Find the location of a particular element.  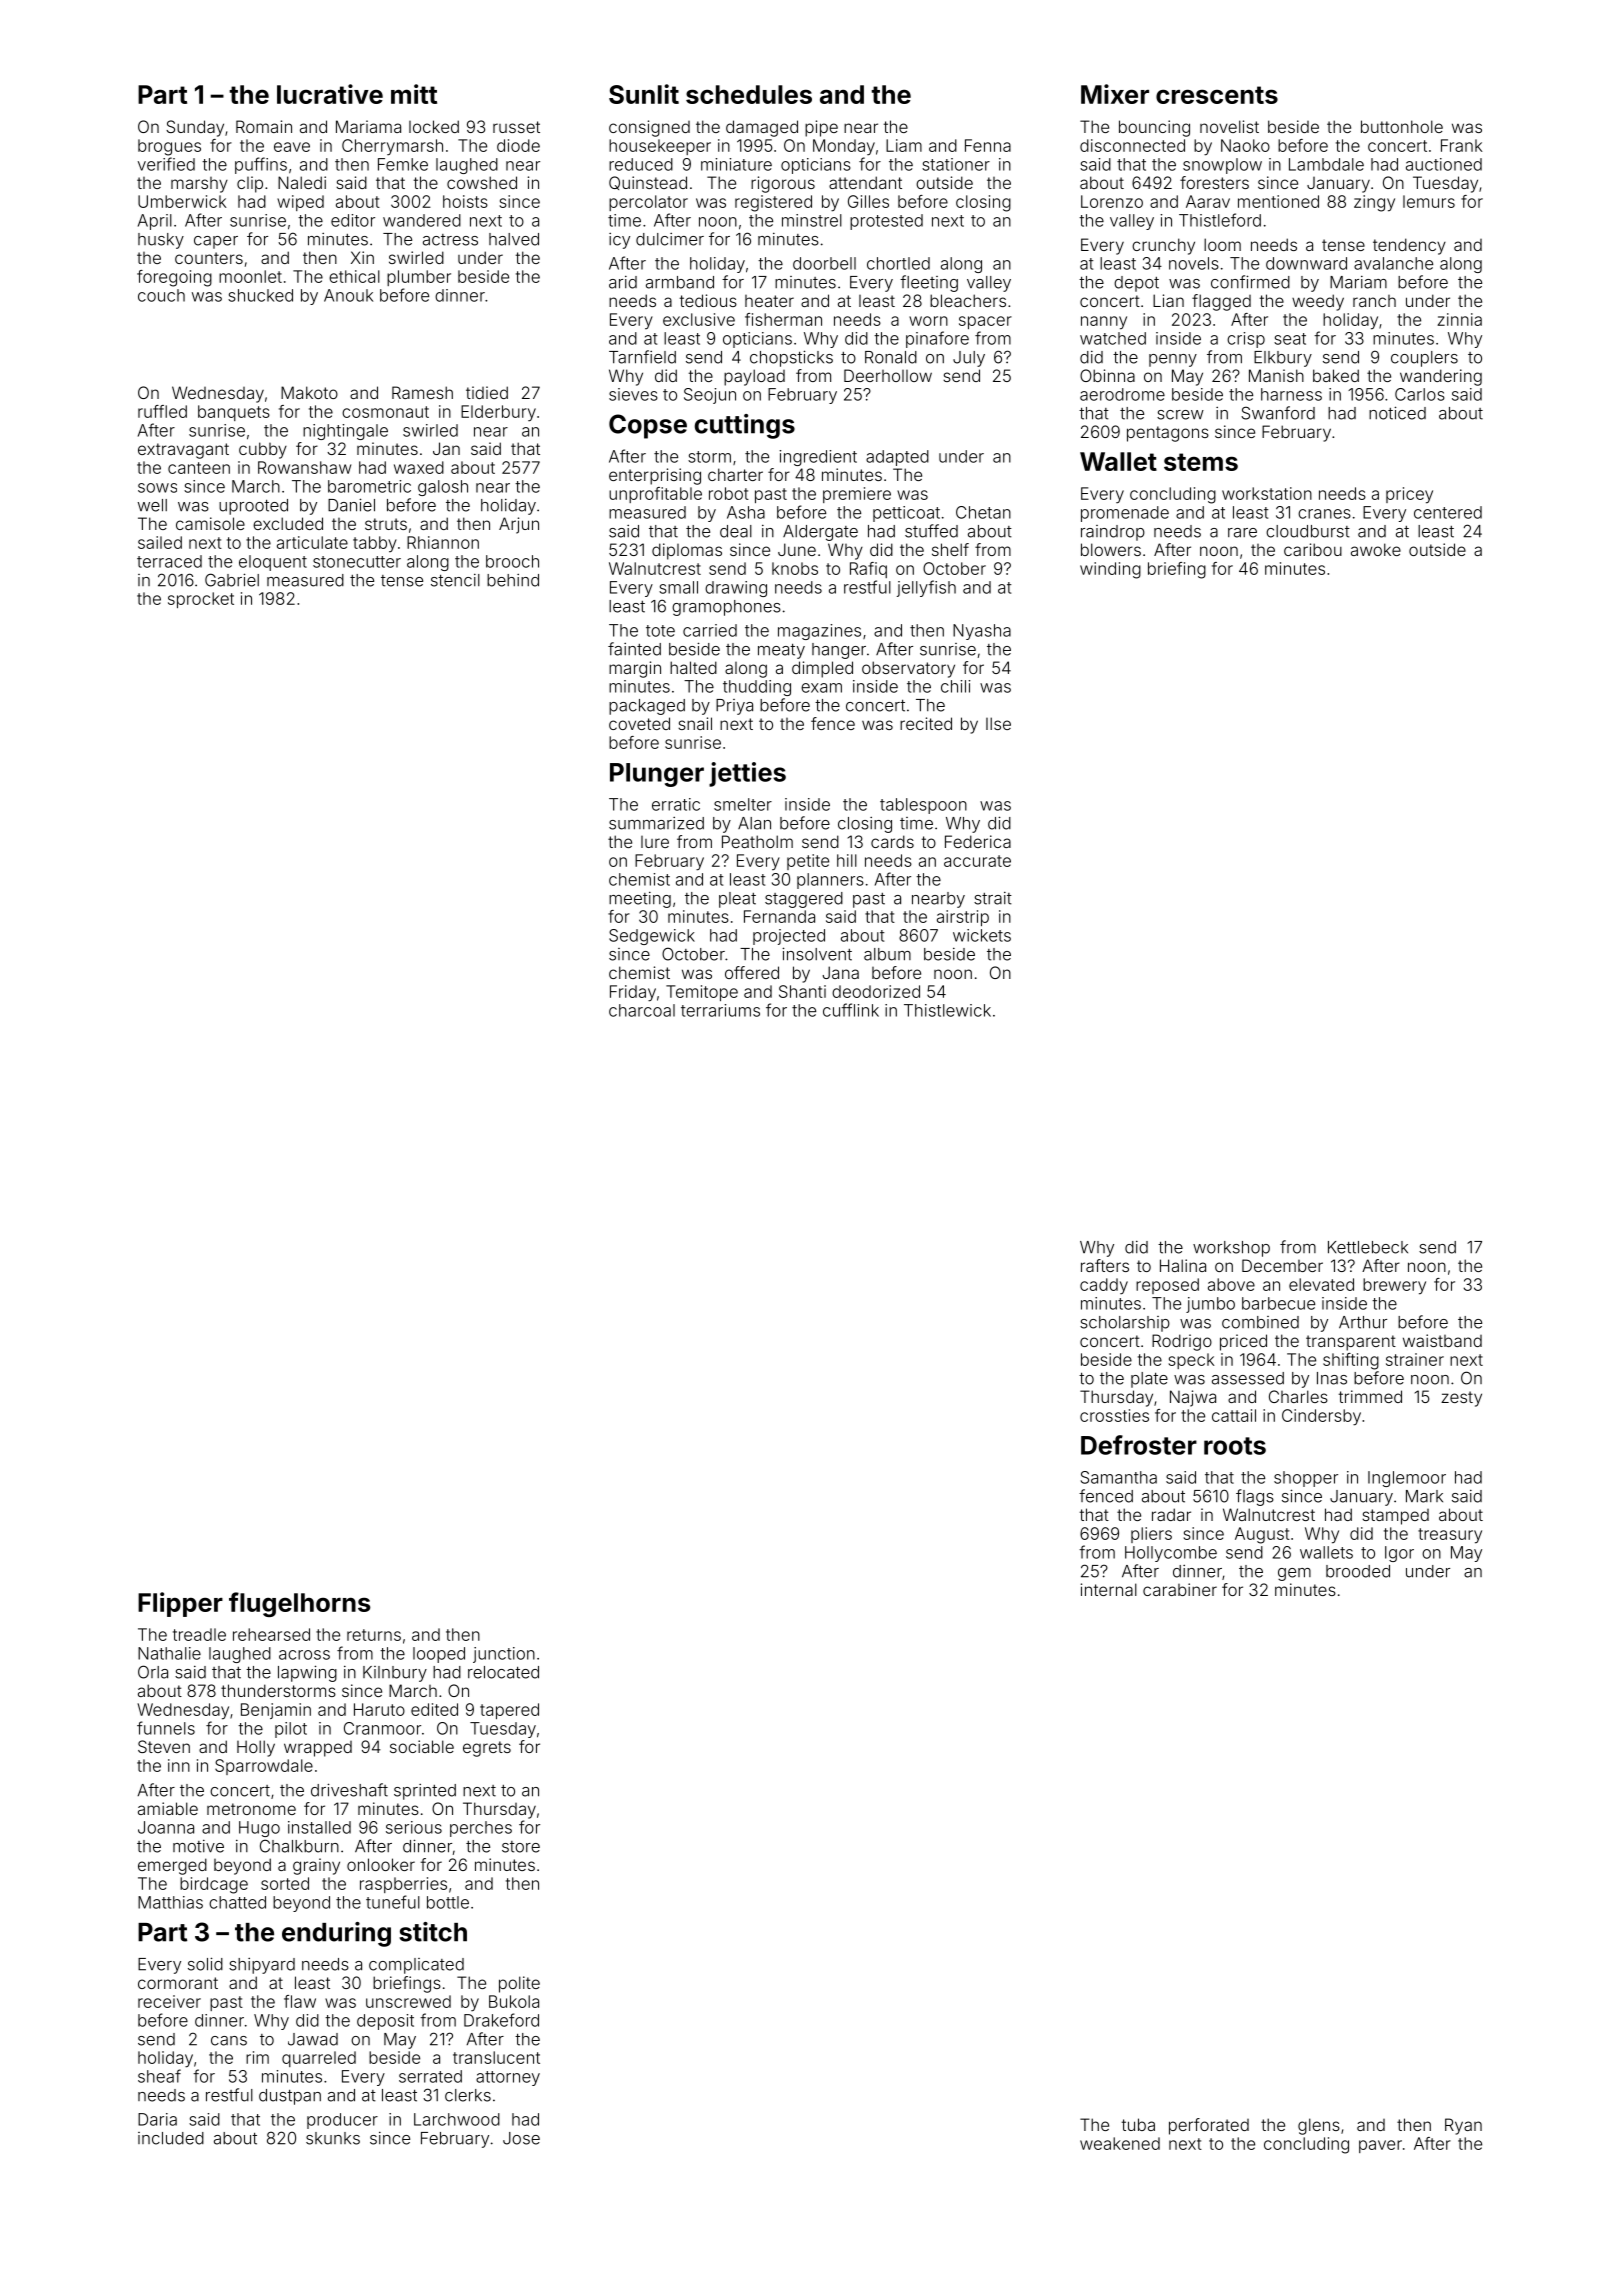

dustpan is located at coordinates (290, 2097).
